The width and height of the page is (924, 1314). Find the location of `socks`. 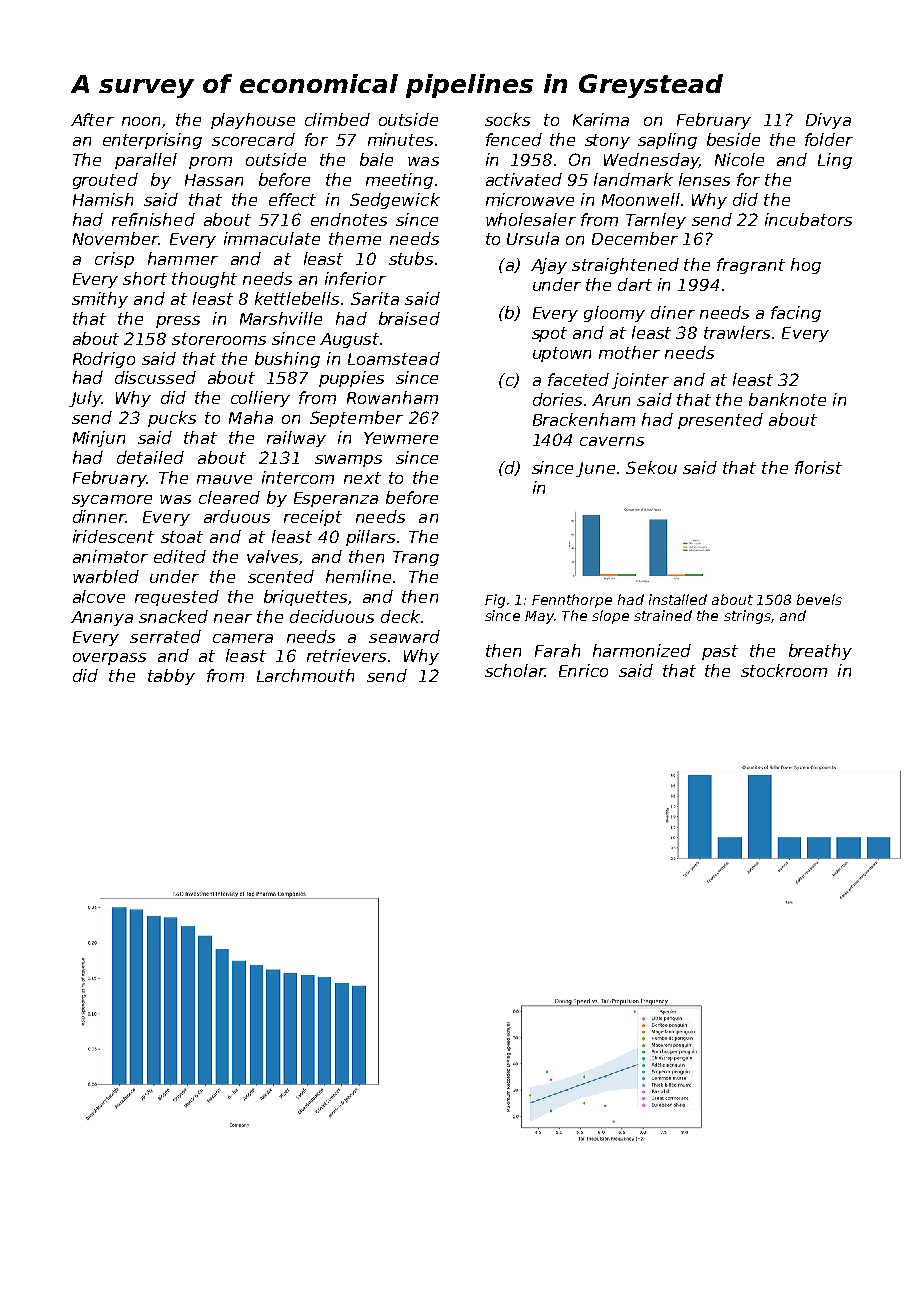

socks is located at coordinates (507, 119).
